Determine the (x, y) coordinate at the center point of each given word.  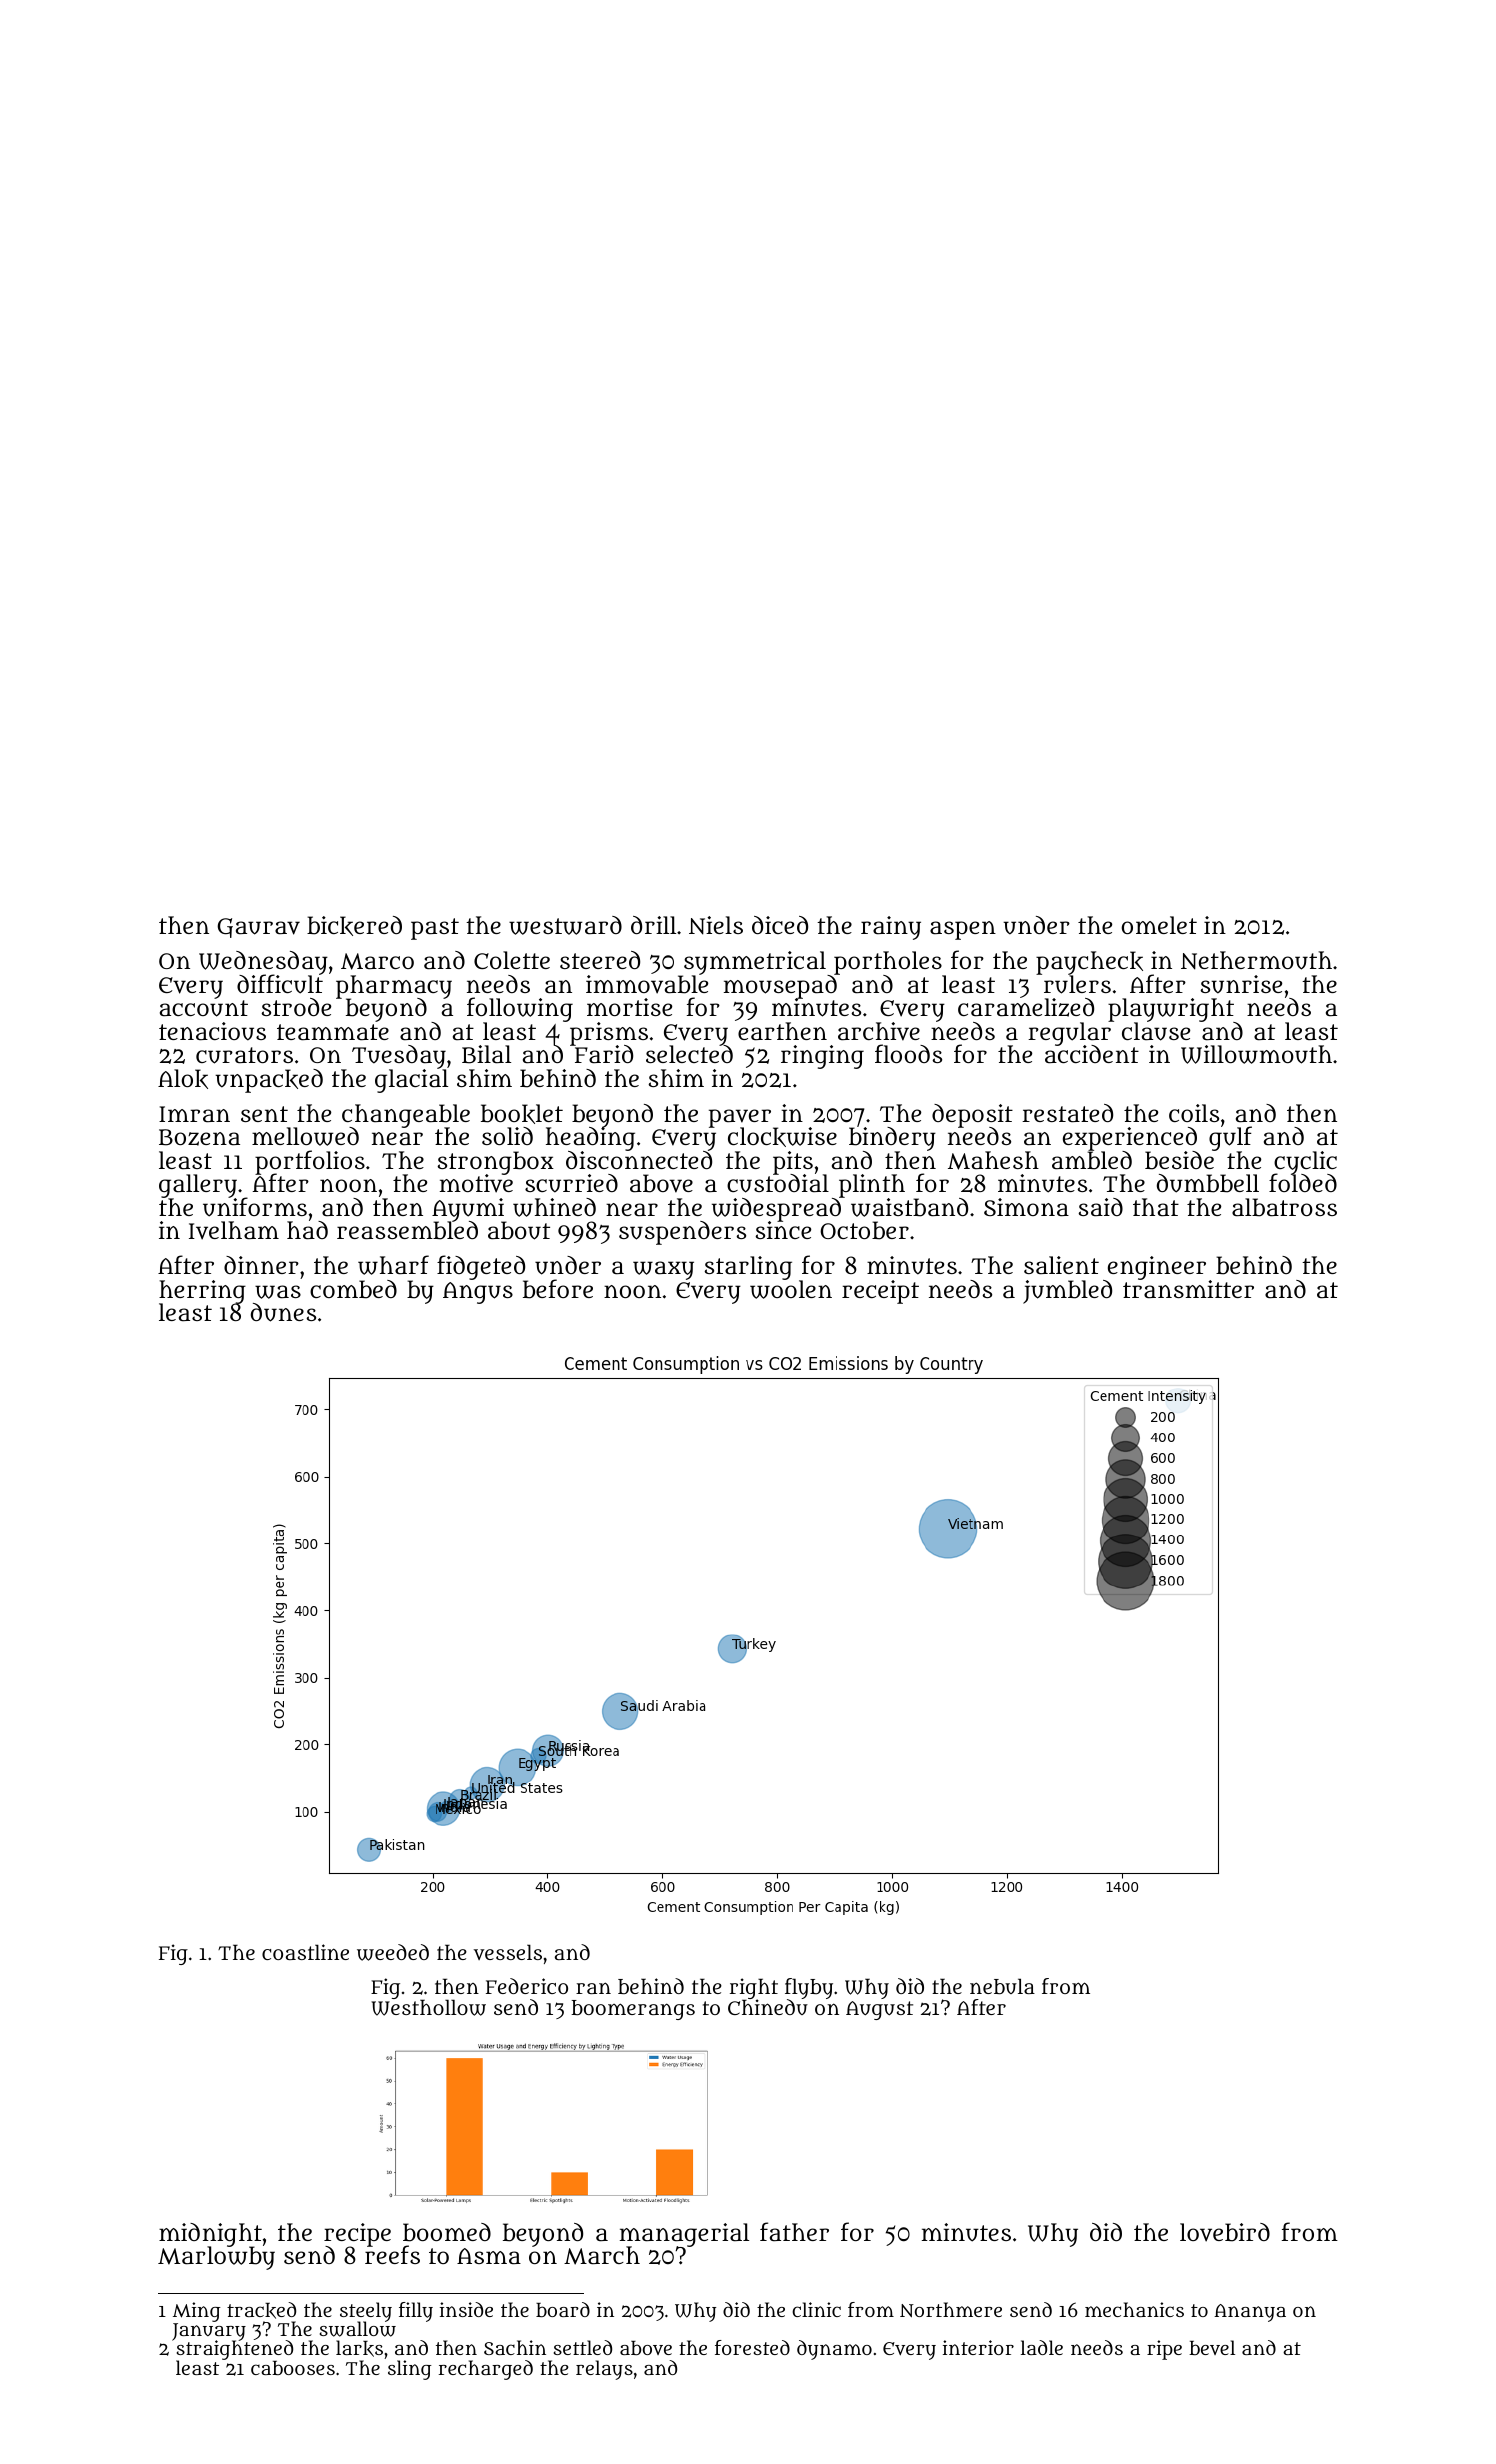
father (794, 2231)
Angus (478, 1293)
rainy (891, 928)
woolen (791, 1290)
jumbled (1067, 1292)
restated (1067, 1113)
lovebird (1225, 2232)
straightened (234, 2351)
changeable (406, 1116)
